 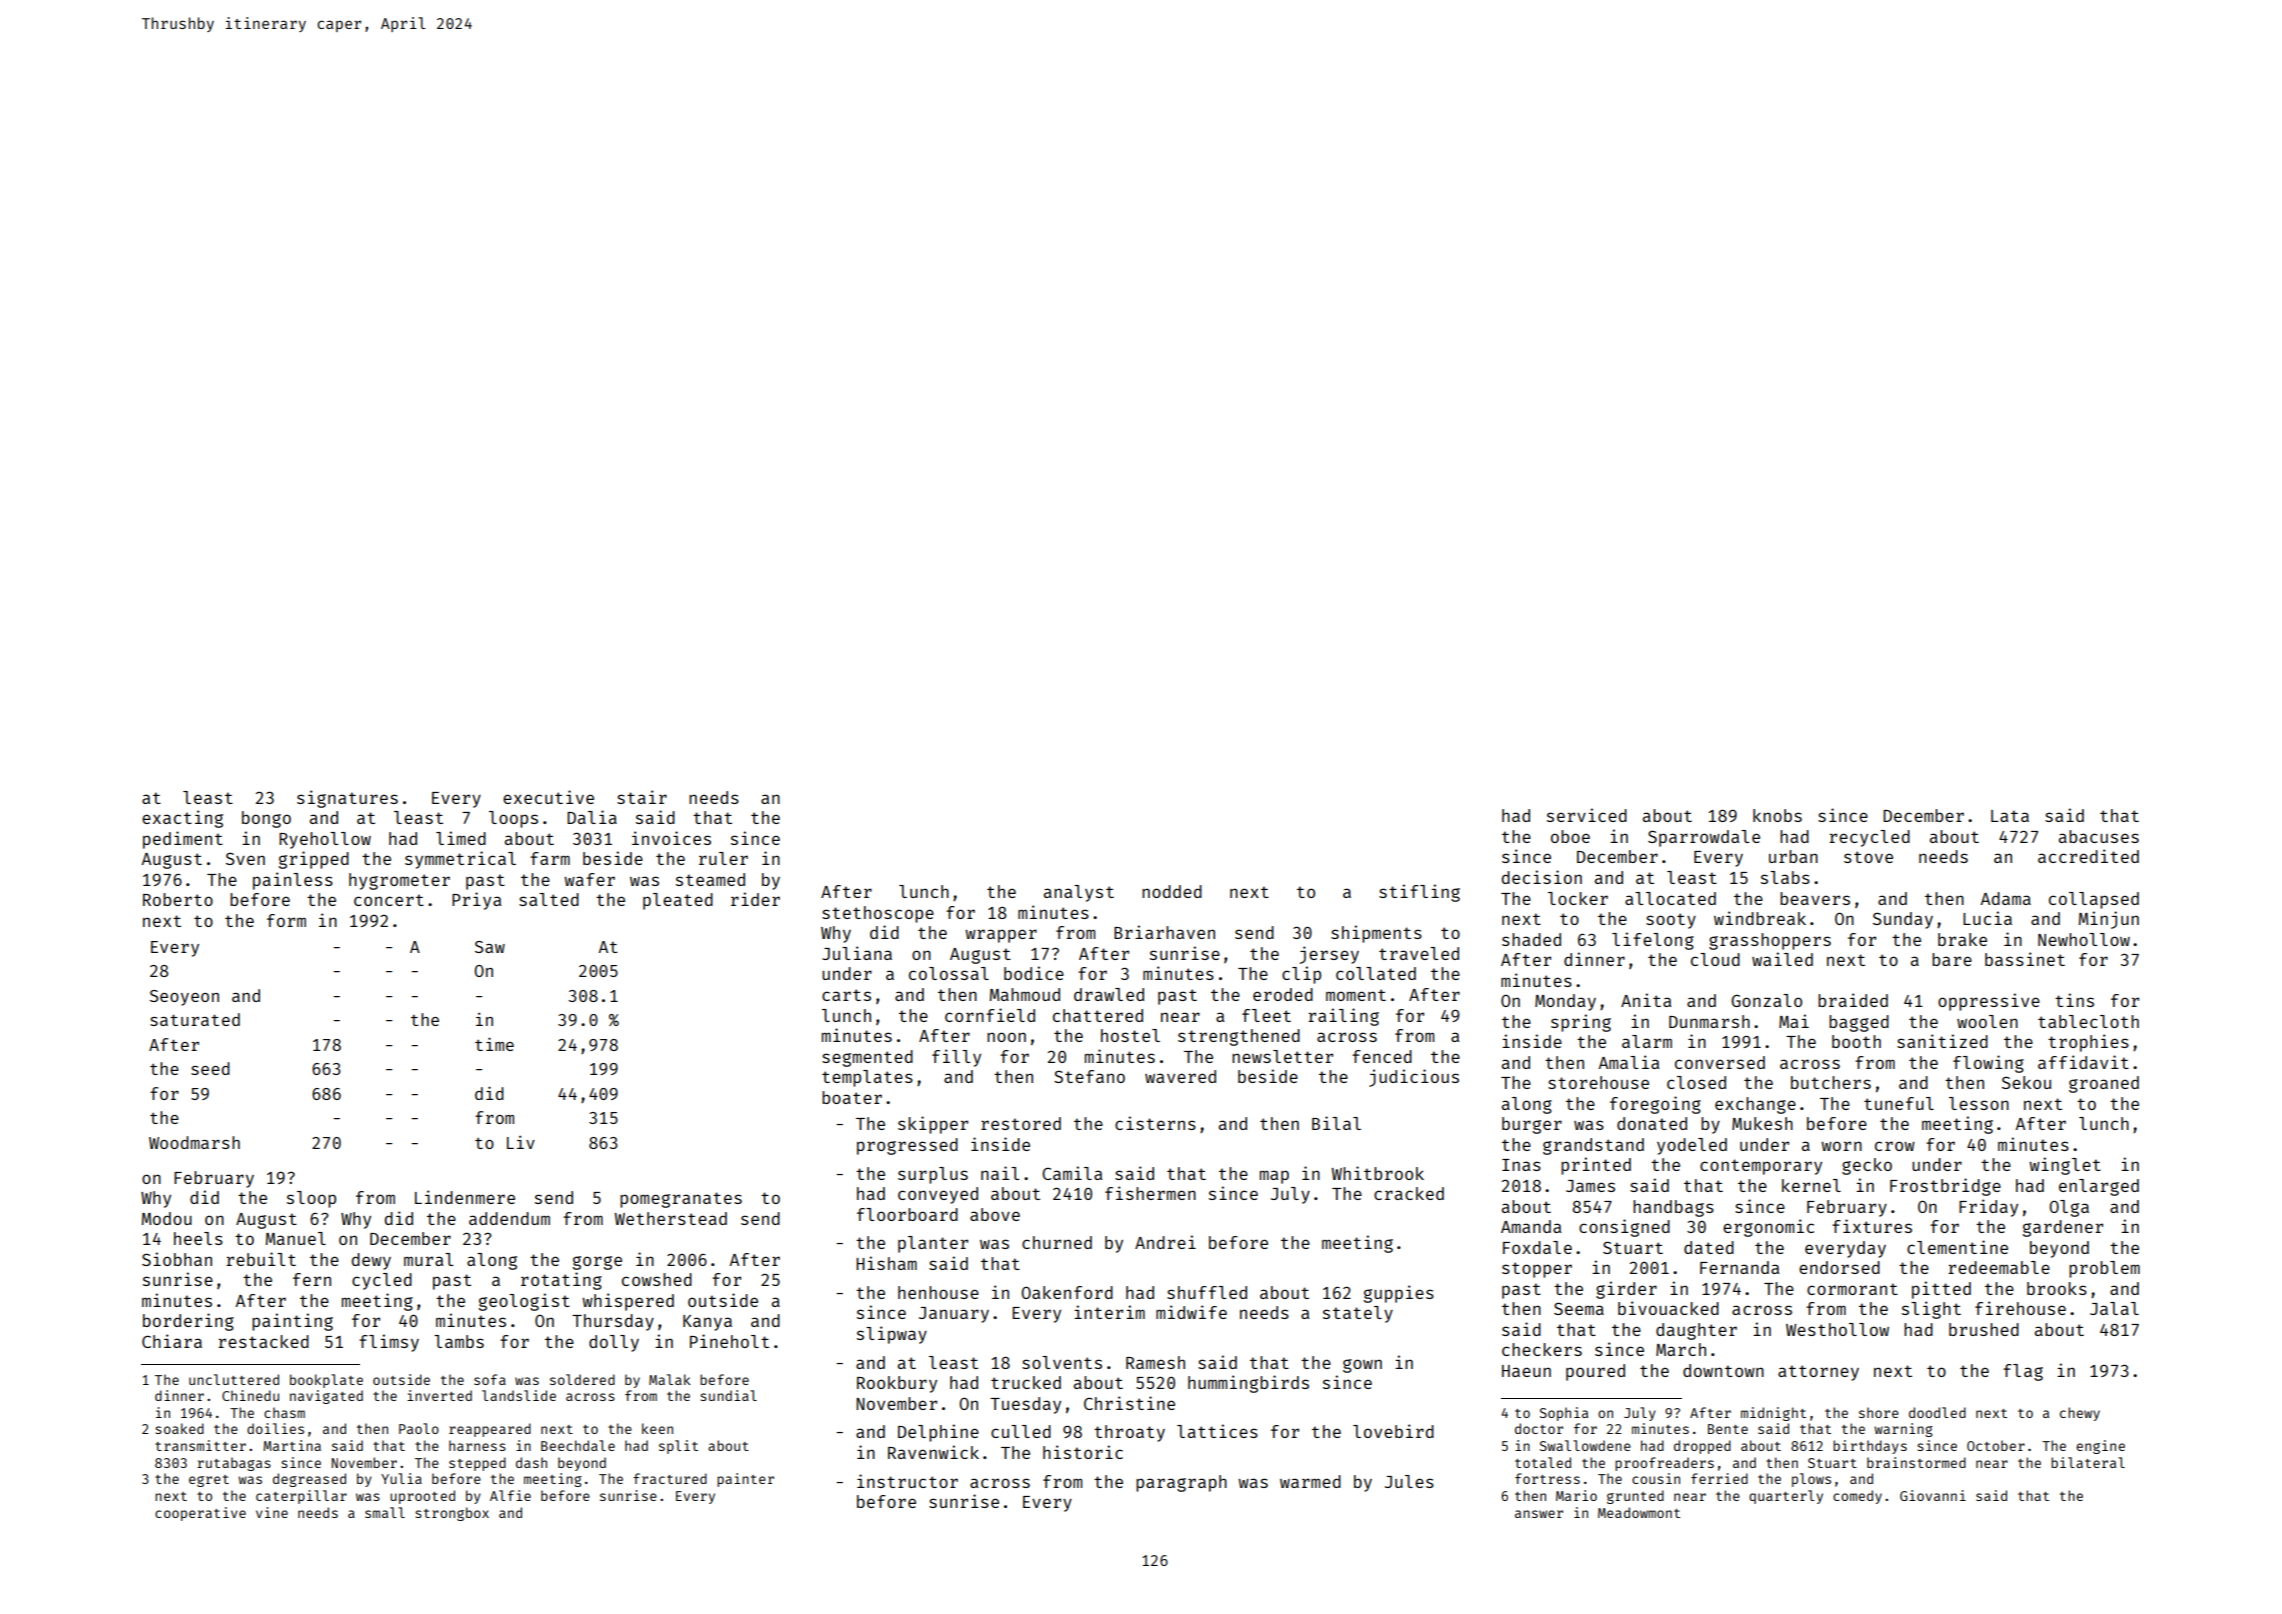 What do you see at coordinates (2080, 1414) in the image?
I see `chewy` at bounding box center [2080, 1414].
